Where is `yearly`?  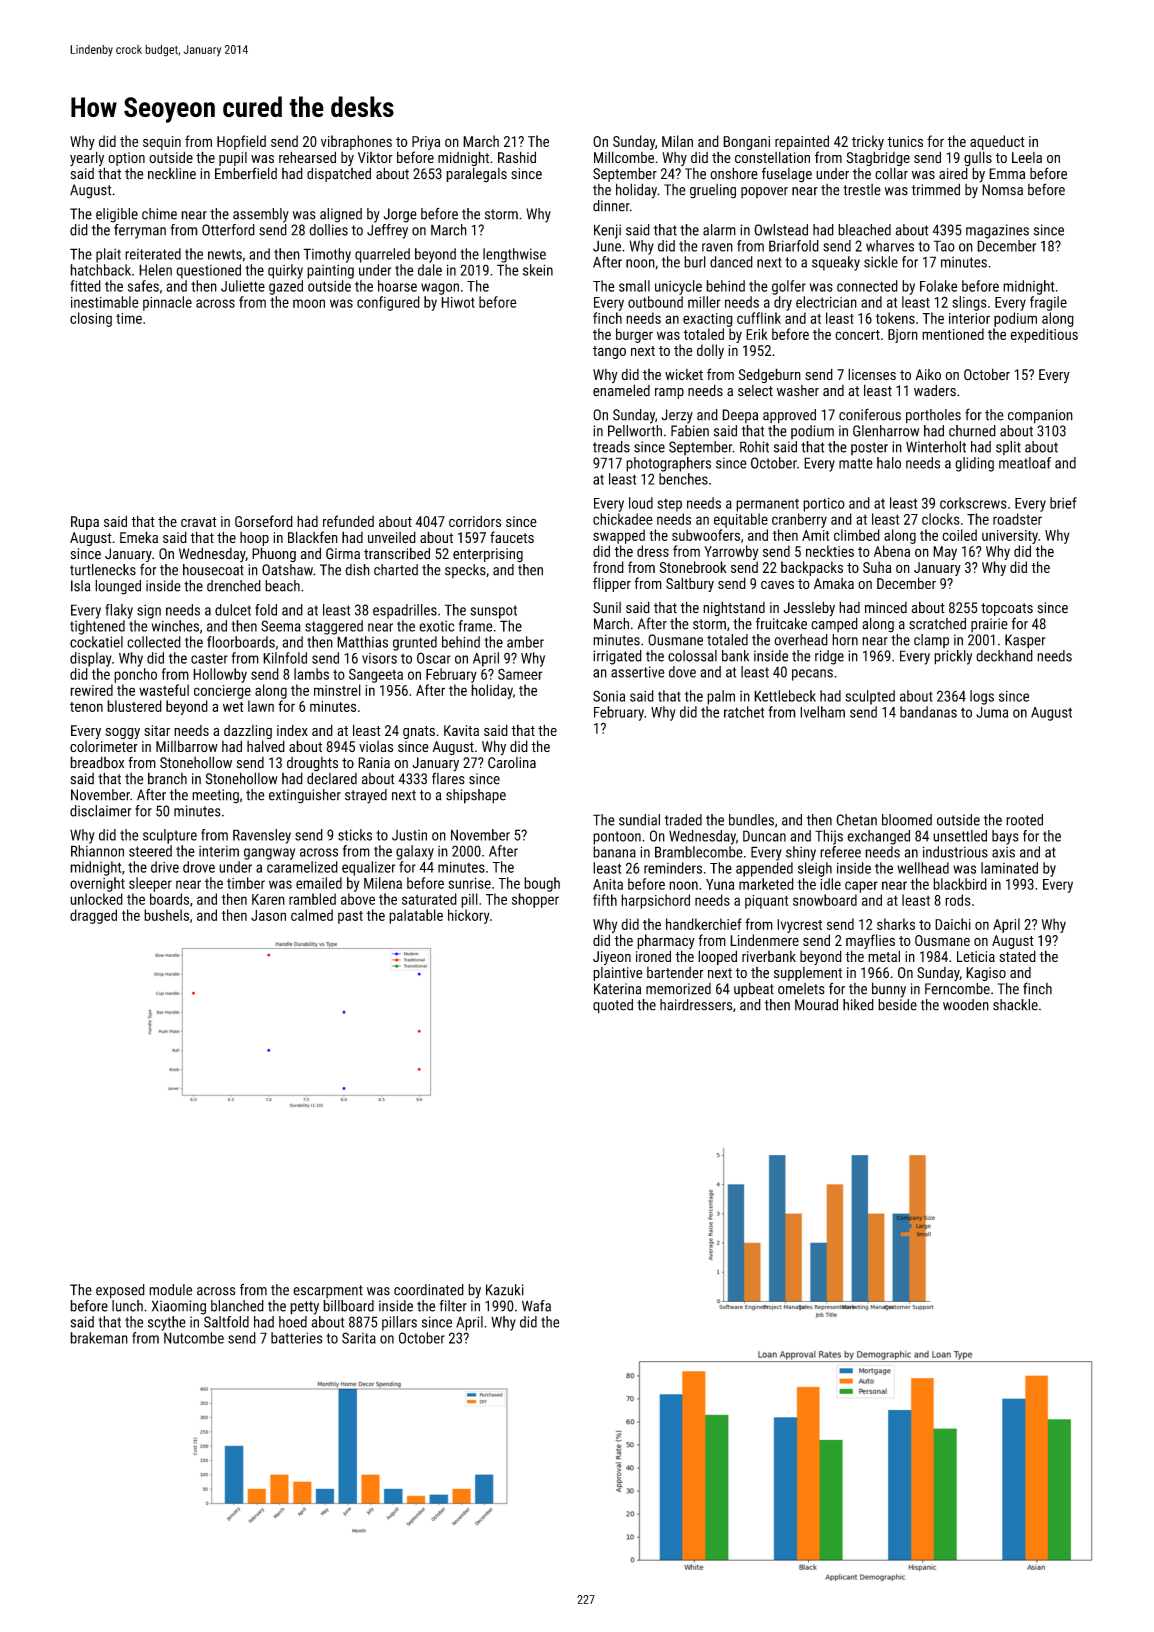 yearly is located at coordinates (87, 159).
